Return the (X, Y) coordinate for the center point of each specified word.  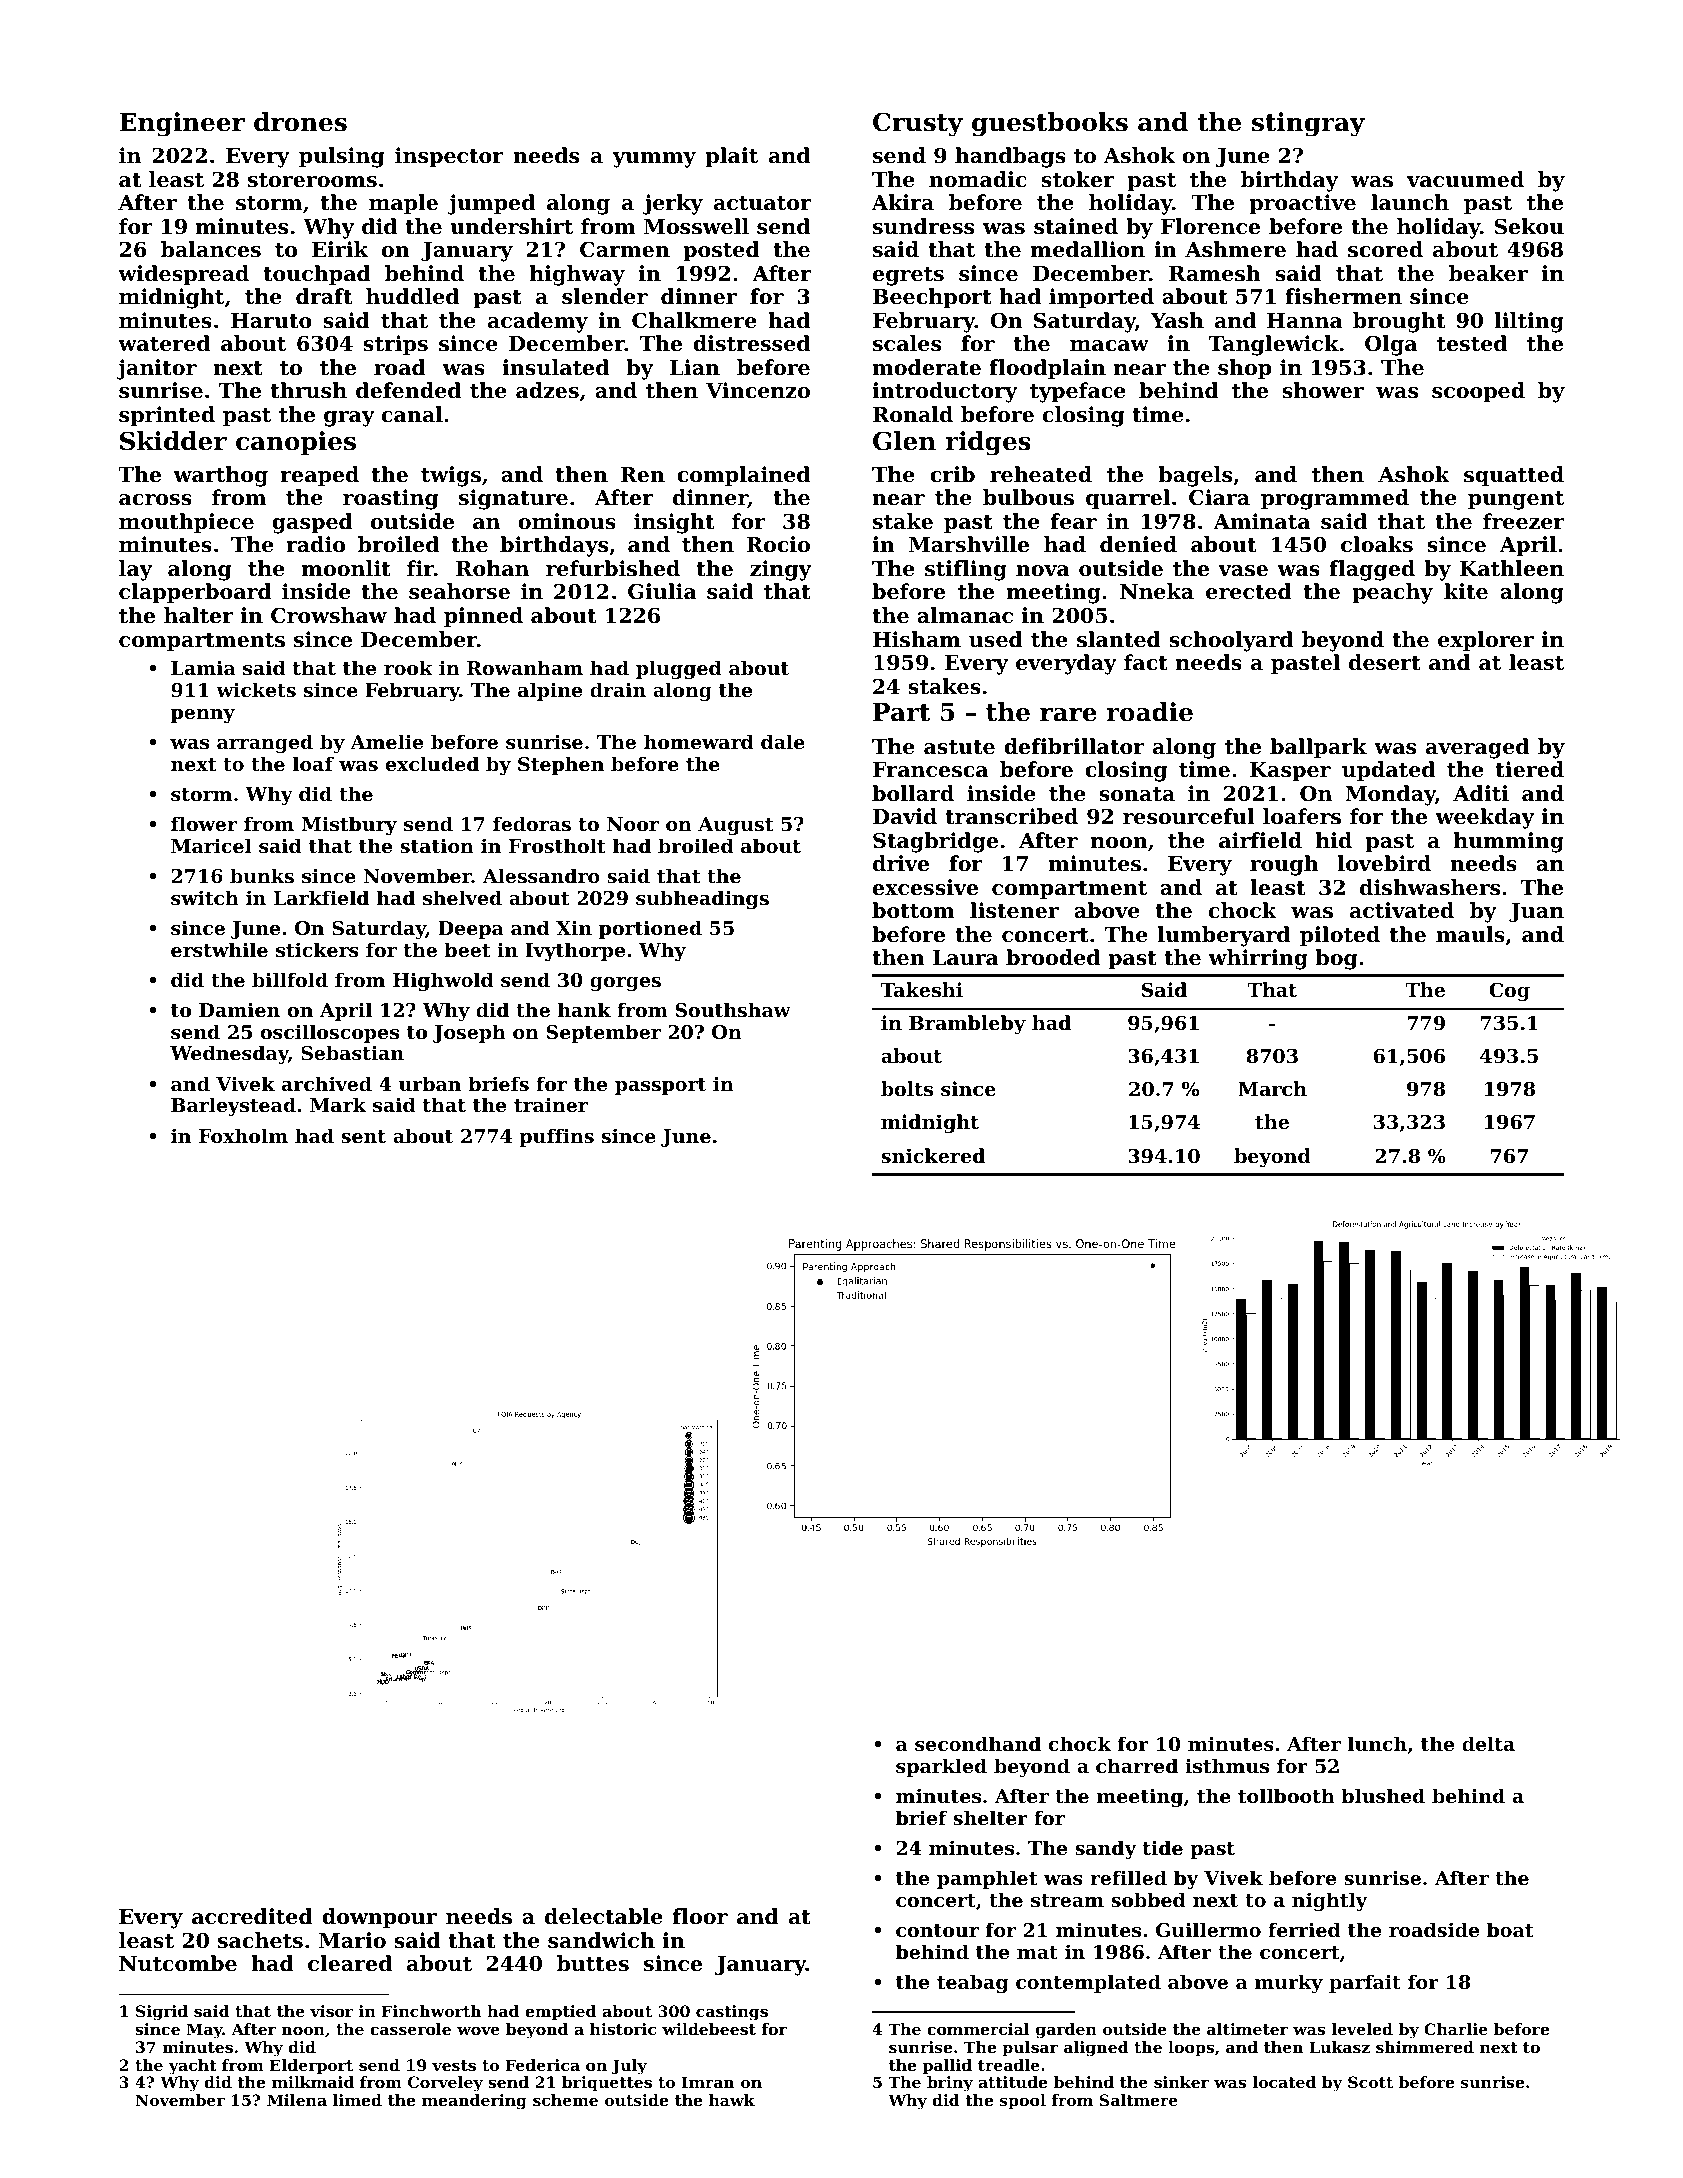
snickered (933, 1155)
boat (1510, 1929)
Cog (1509, 992)
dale (783, 741)
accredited (252, 1916)
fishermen (1343, 296)
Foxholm (243, 1135)
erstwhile (219, 950)
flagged (1372, 570)
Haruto (271, 321)
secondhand (978, 1744)
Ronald (913, 414)
